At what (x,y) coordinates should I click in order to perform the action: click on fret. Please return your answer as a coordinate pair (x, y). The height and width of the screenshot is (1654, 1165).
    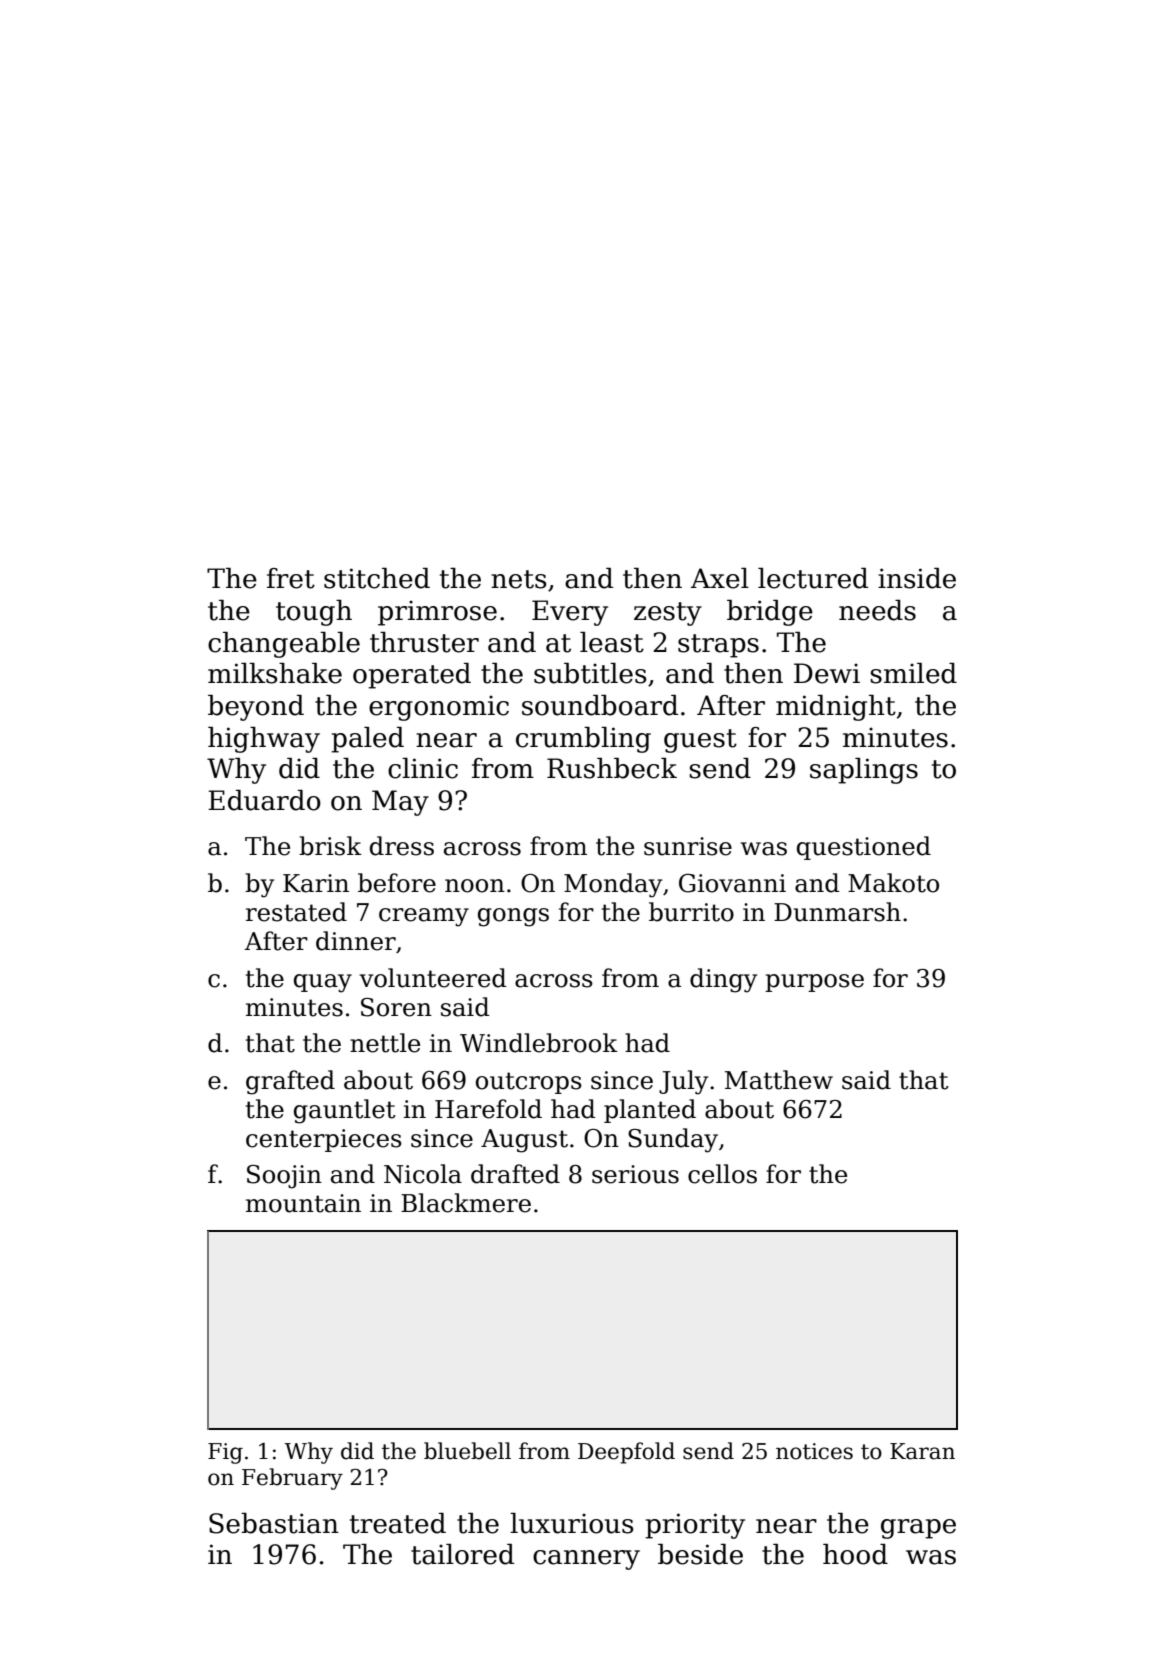
    Looking at the image, I should click on (291, 578).
